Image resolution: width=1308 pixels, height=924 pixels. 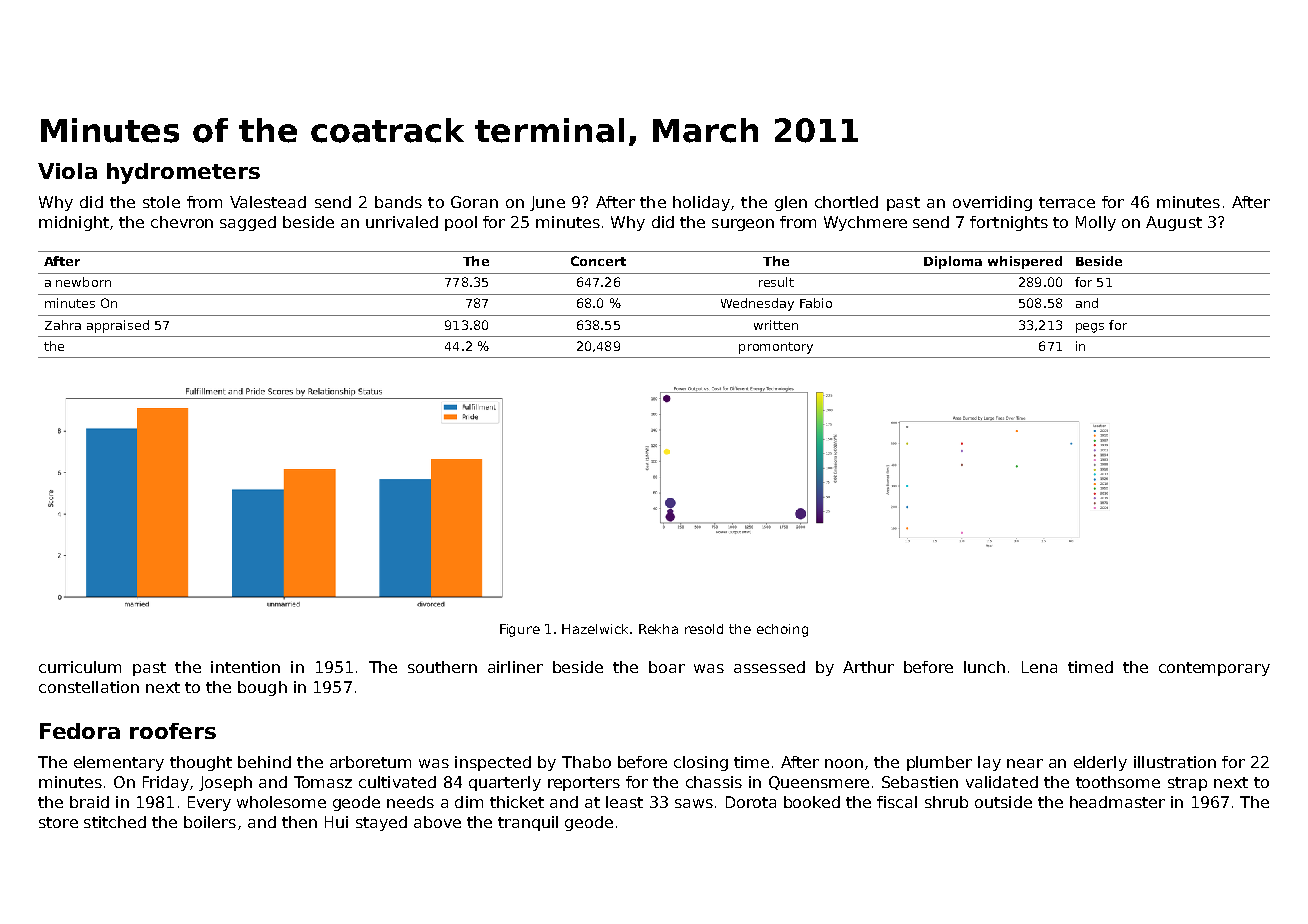 What do you see at coordinates (183, 173) in the page?
I see `hydrometers` at bounding box center [183, 173].
